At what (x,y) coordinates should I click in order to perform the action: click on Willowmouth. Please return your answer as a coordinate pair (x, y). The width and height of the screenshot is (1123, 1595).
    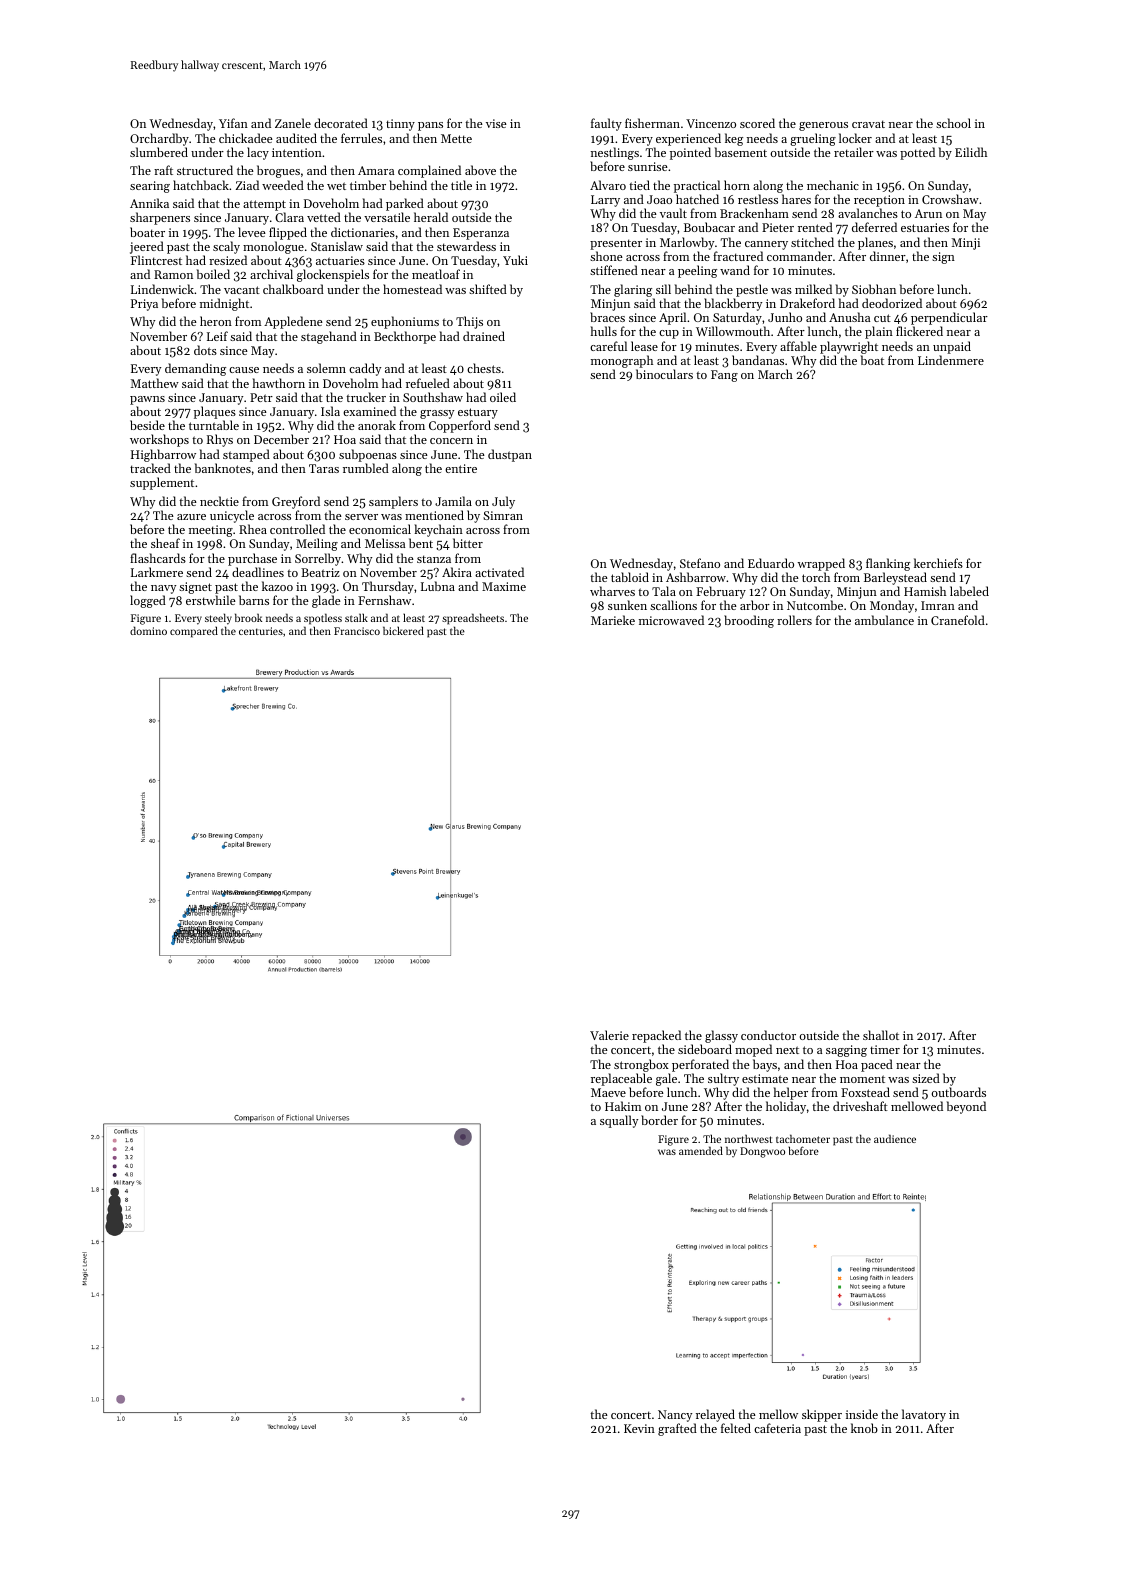
    Looking at the image, I should click on (733, 331).
